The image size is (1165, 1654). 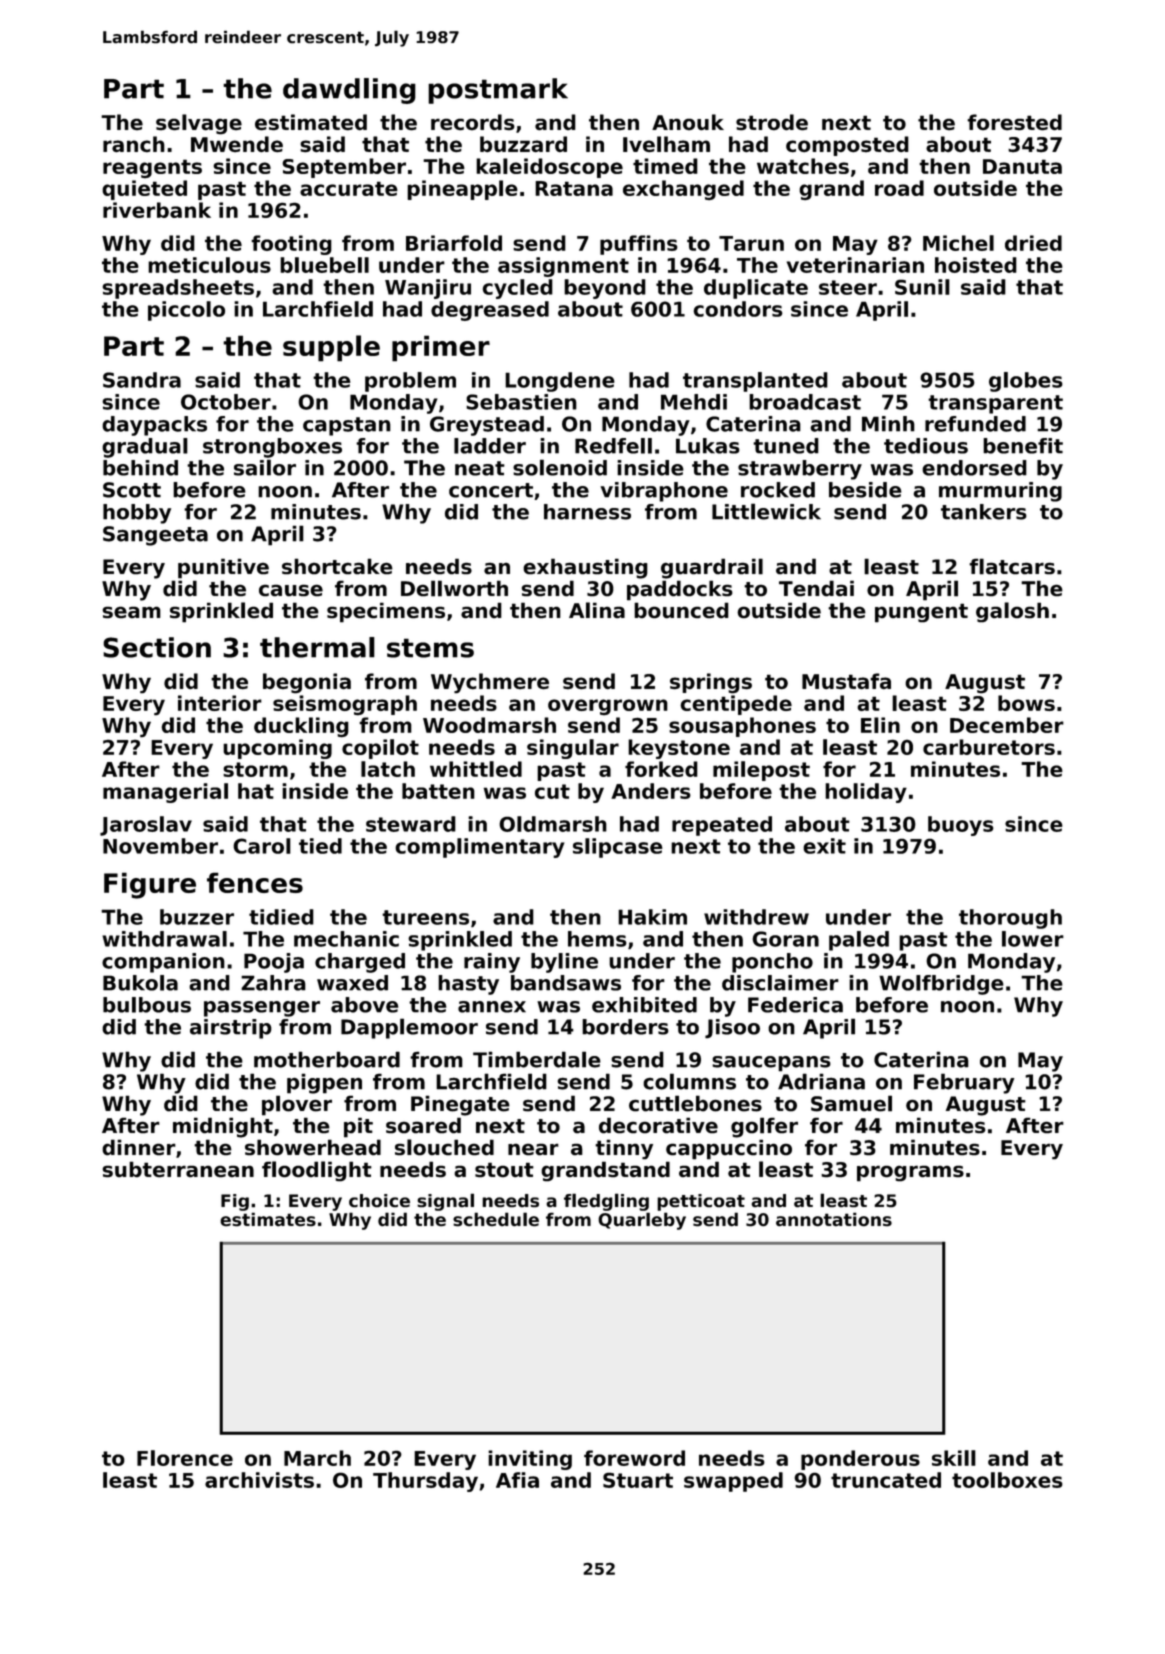 I want to click on bluebell, so click(x=324, y=265).
